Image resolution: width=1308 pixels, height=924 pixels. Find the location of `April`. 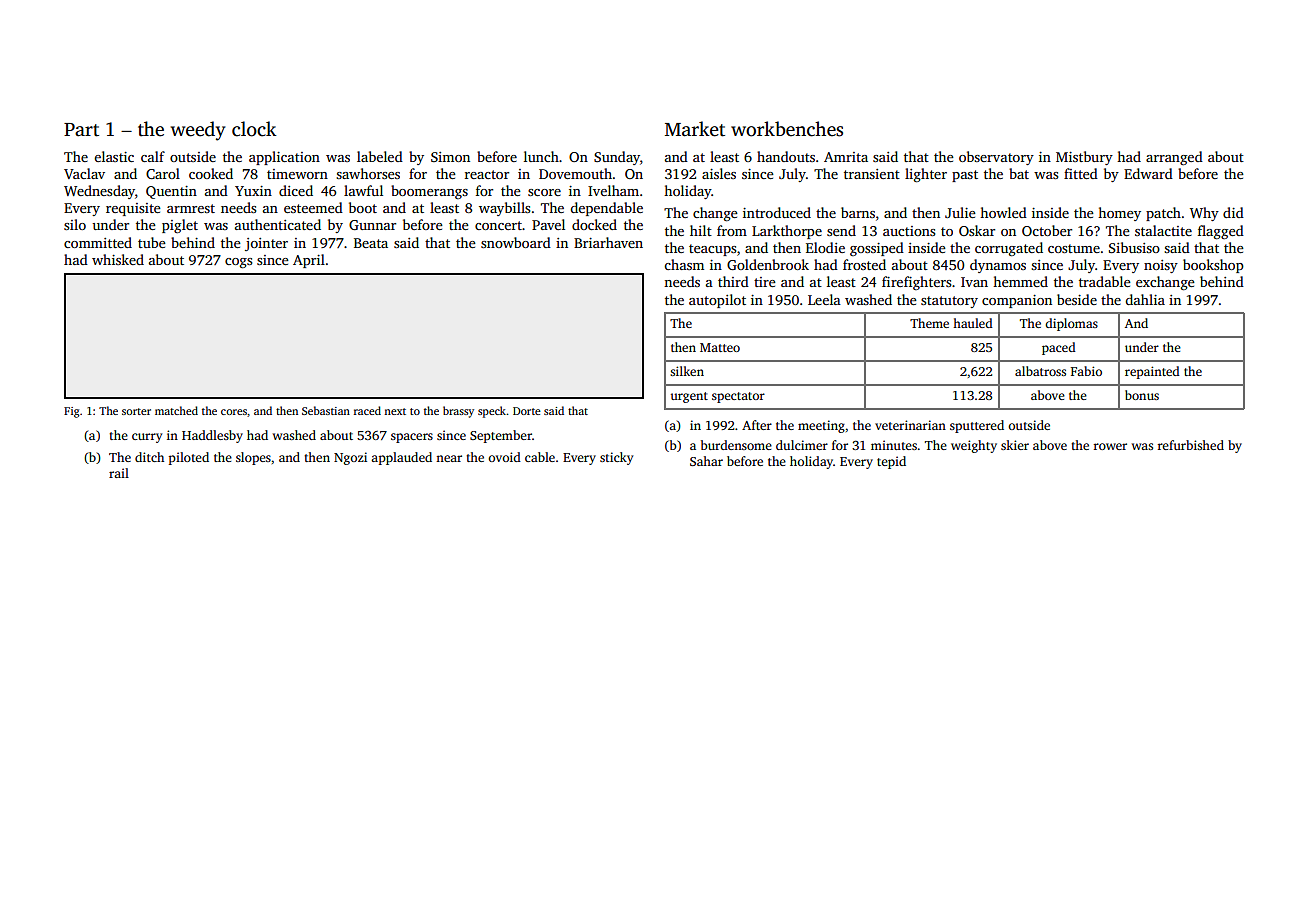

April is located at coordinates (309, 261).
